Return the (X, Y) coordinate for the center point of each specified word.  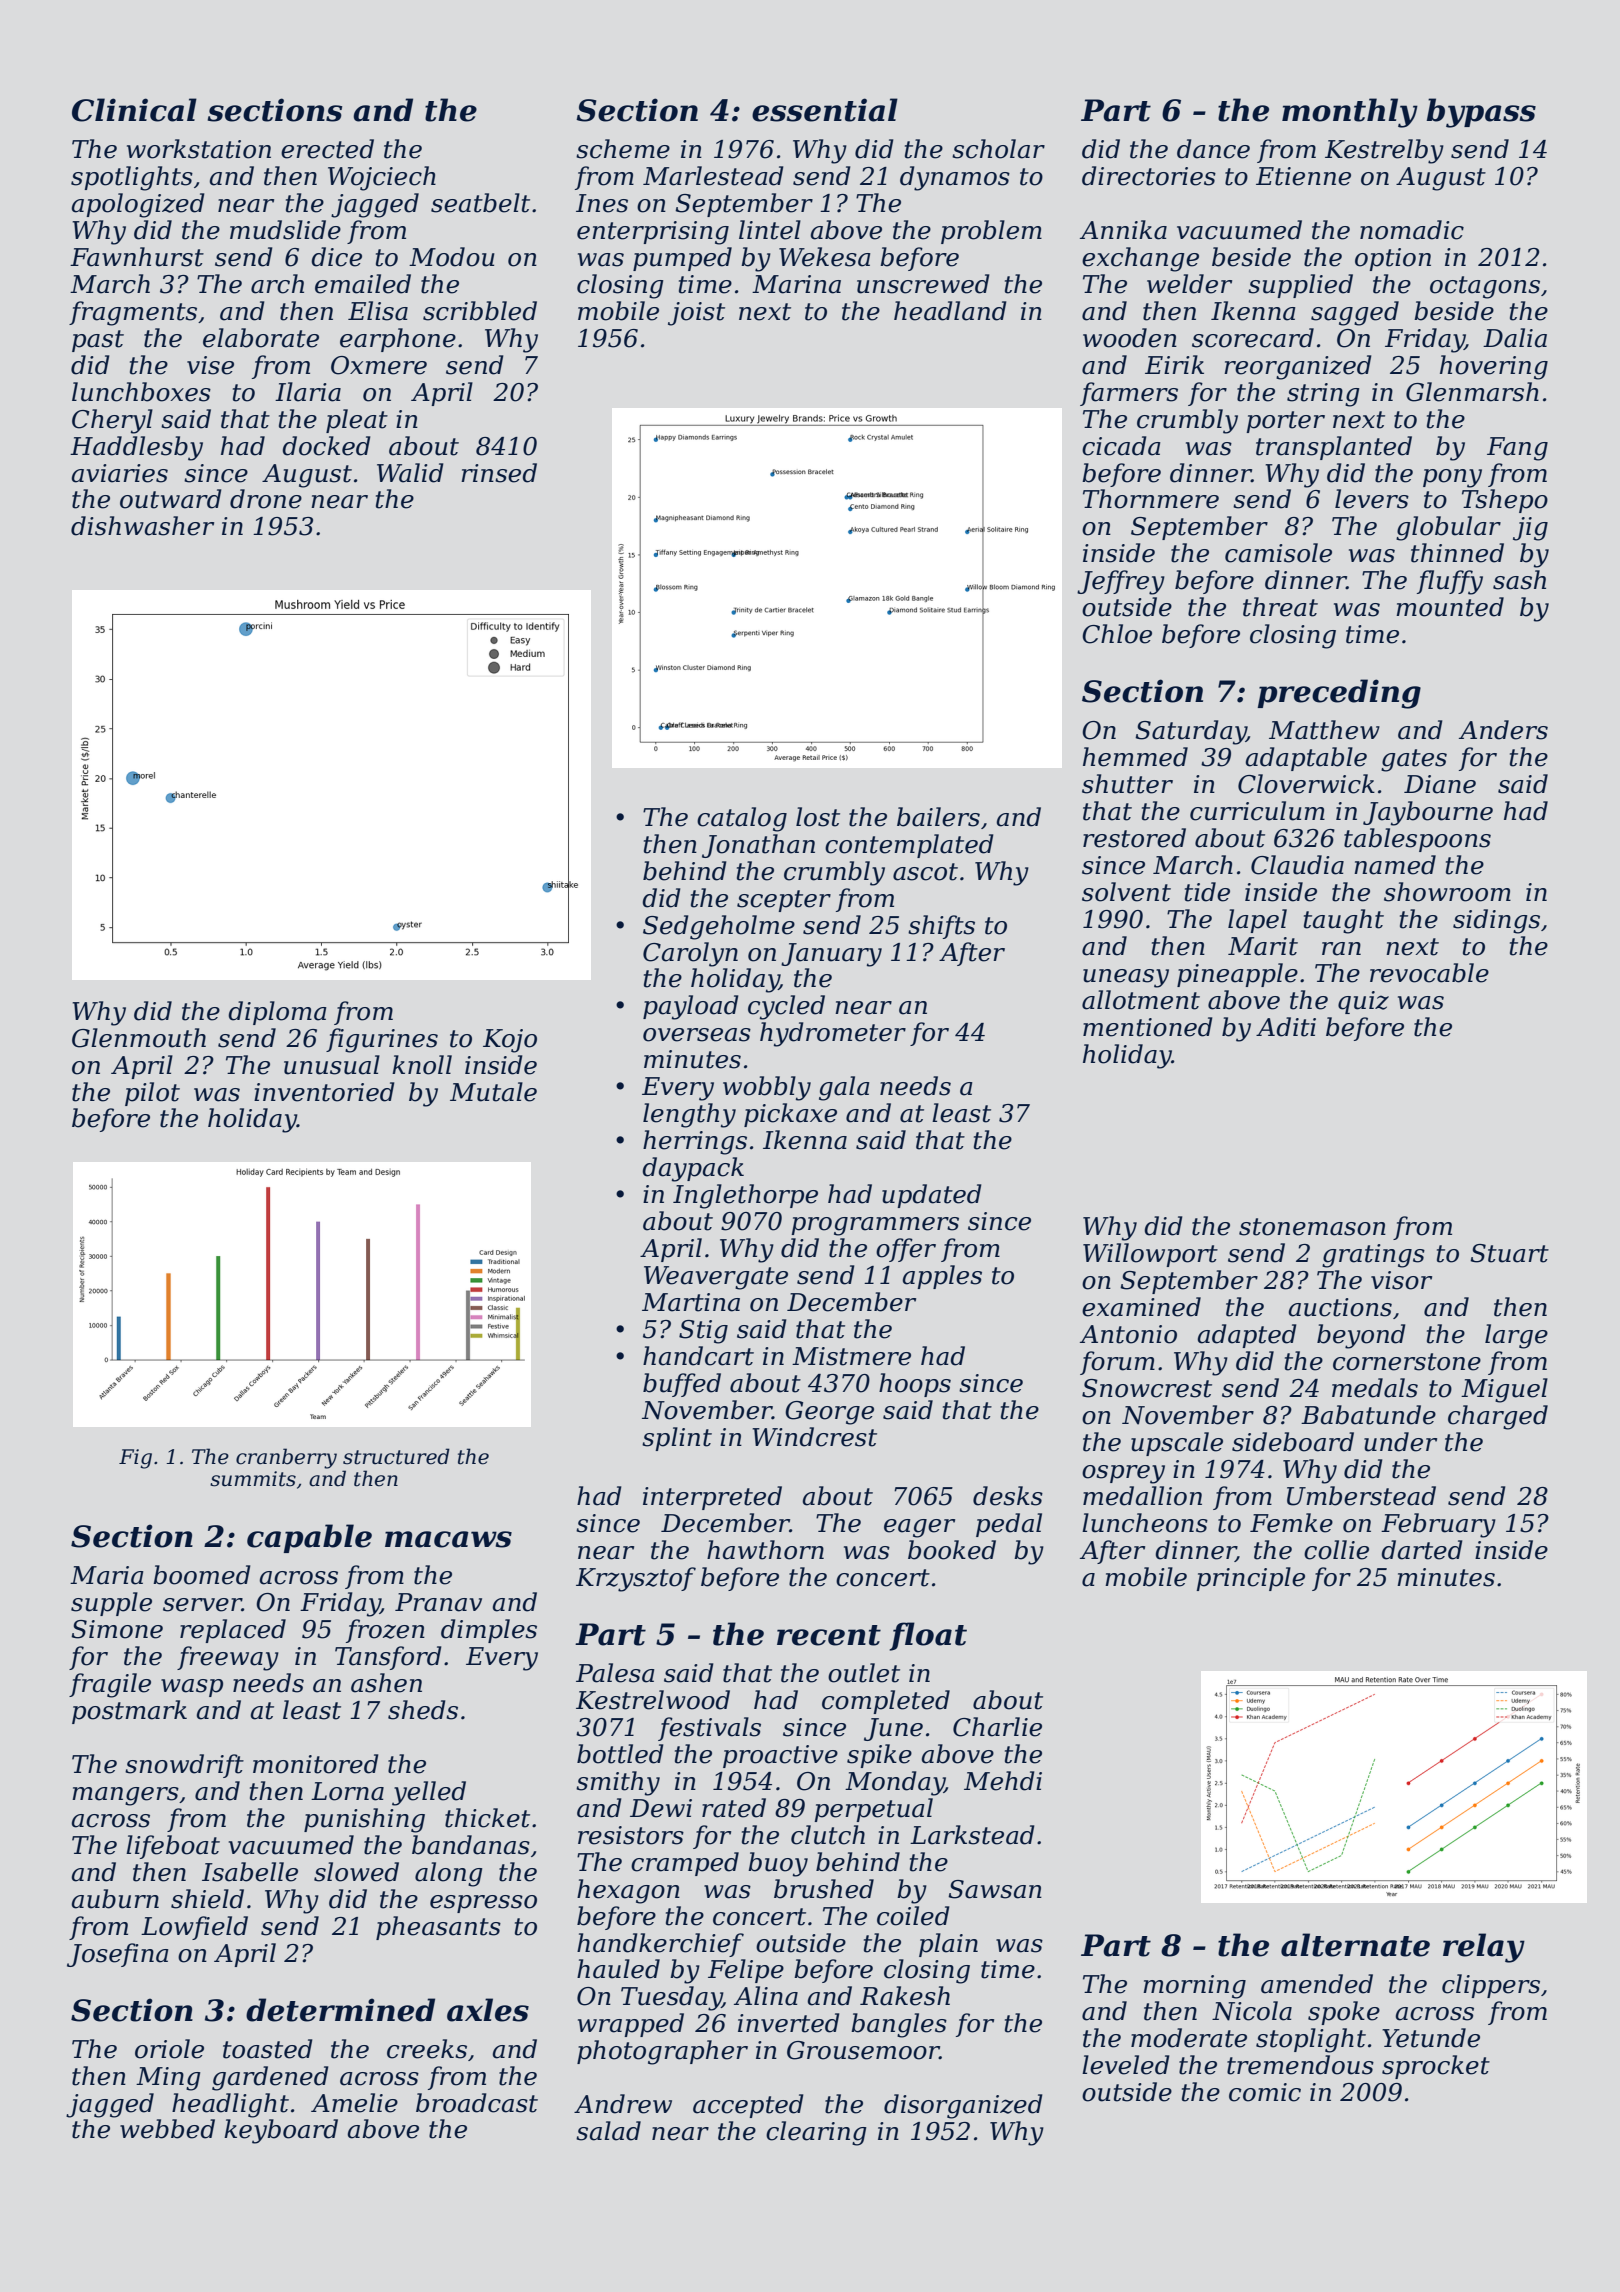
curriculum (1257, 811)
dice (336, 257)
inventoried (324, 1092)
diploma (277, 1013)
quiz (1363, 1002)
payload (691, 1007)
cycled (786, 1007)
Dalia (1515, 338)
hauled (618, 1969)
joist (696, 314)
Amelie (354, 2103)
